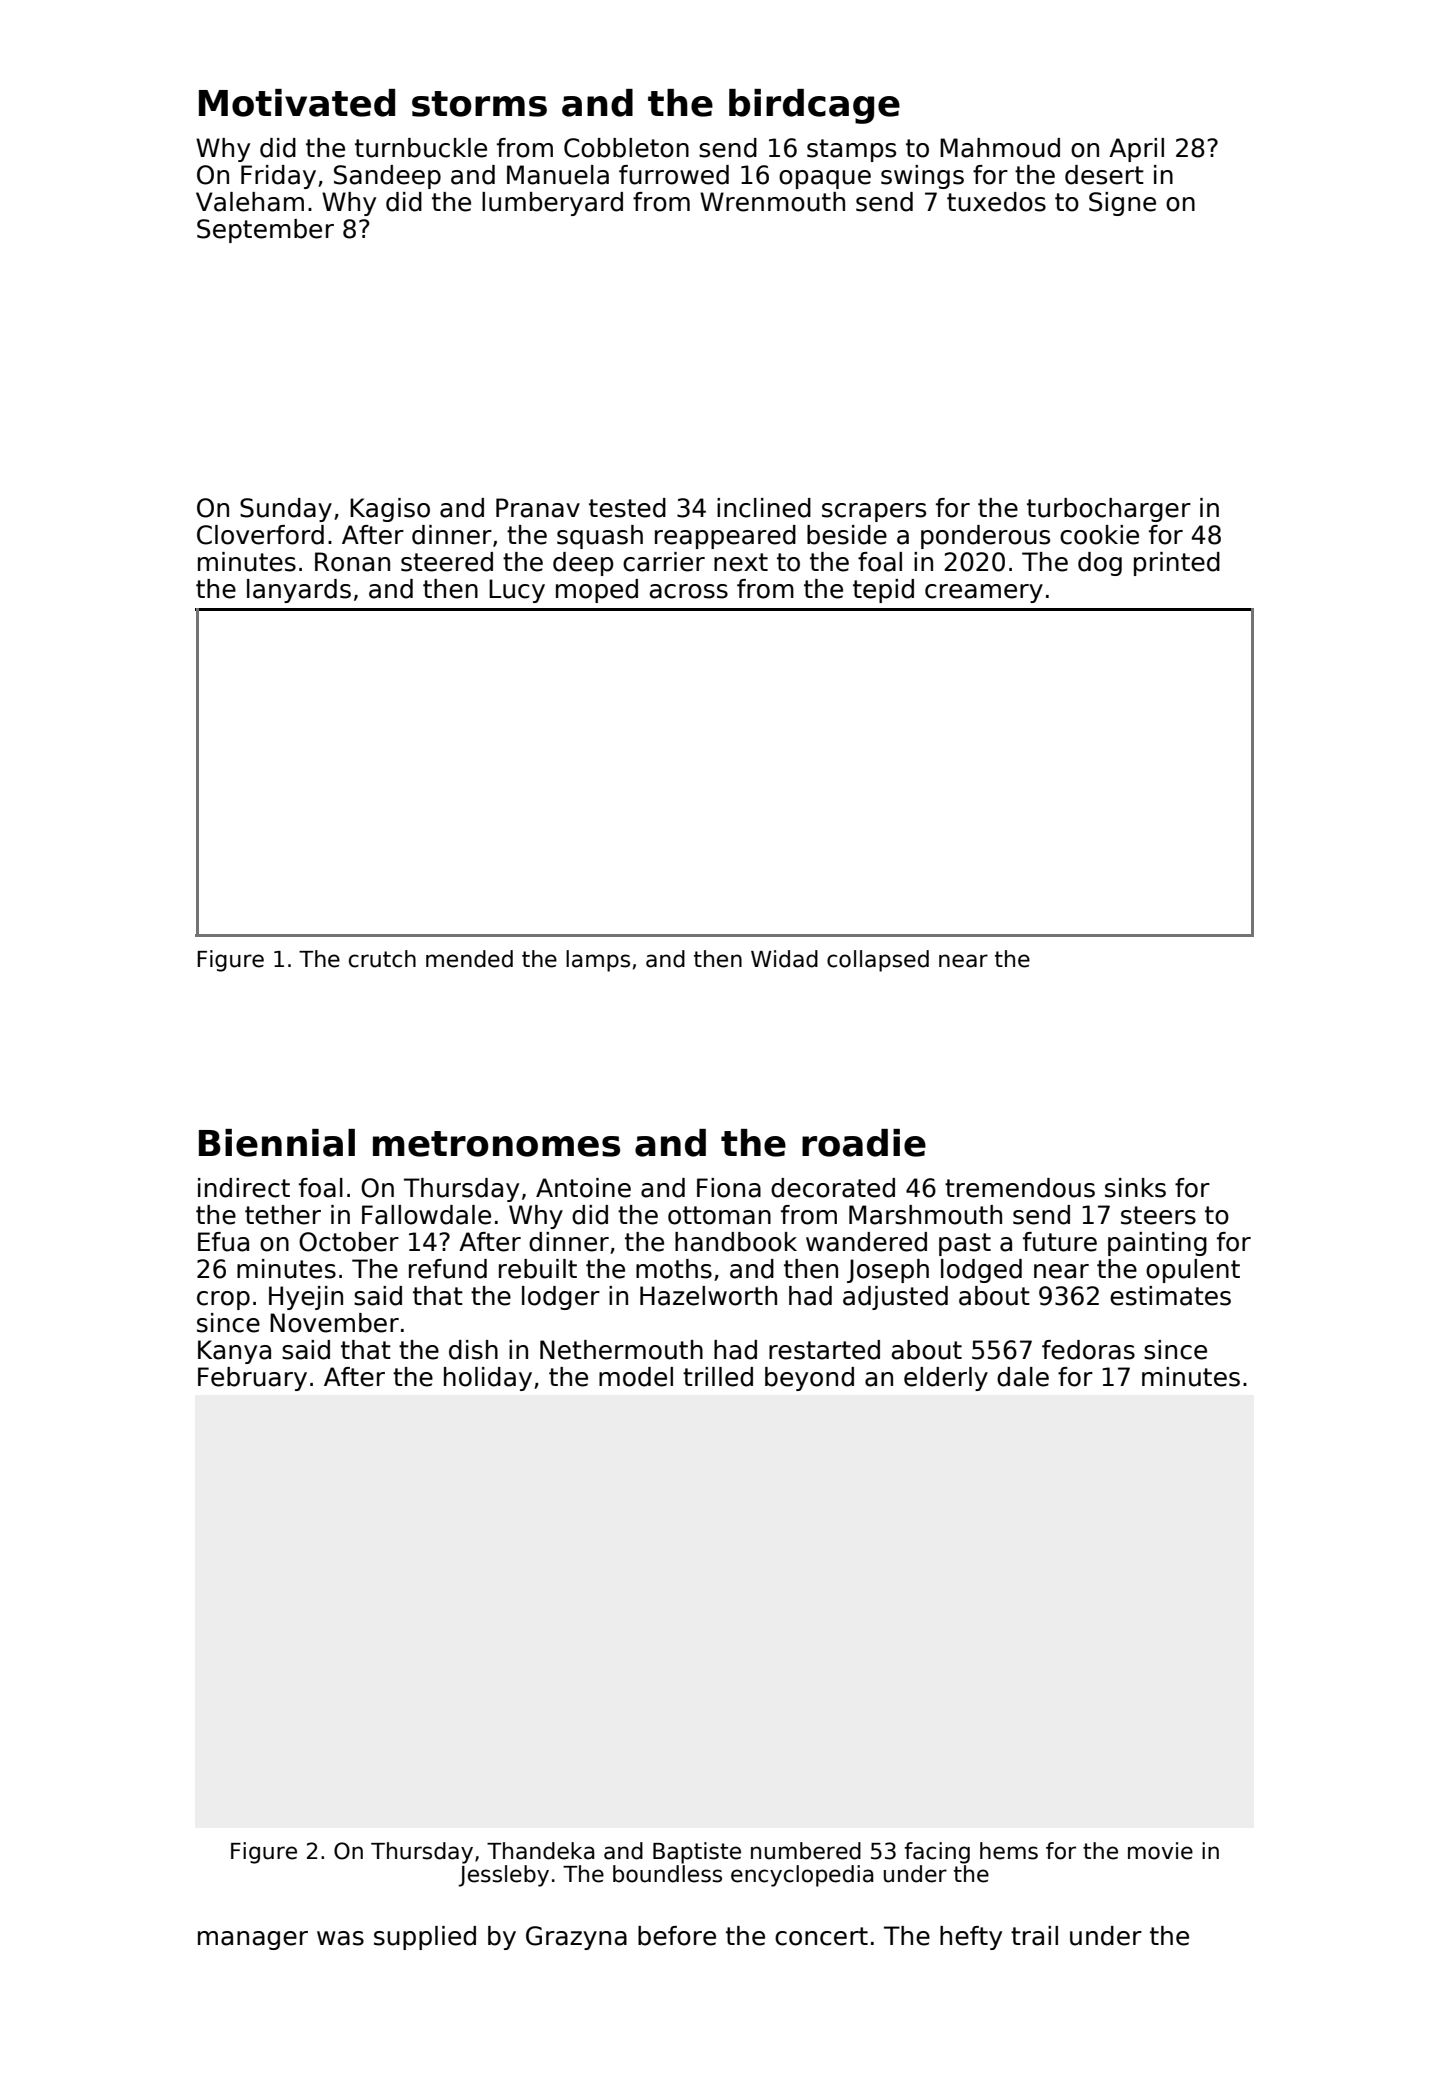 The width and height of the page is (1450, 2100). Describe the element at coordinates (421, 148) in the page. I see `turnbuckle` at that location.
